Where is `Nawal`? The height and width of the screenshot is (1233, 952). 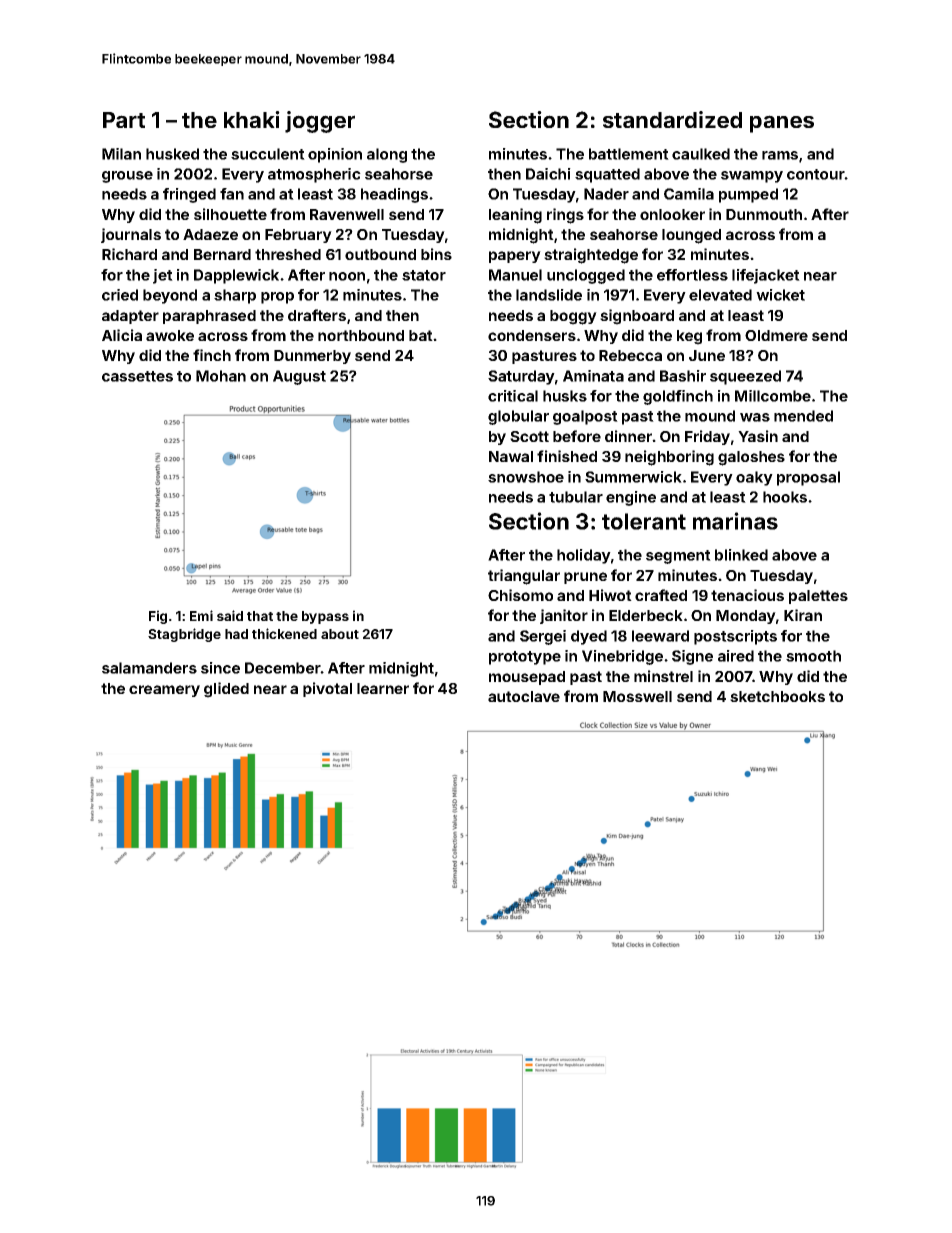
Nawal is located at coordinates (511, 456).
